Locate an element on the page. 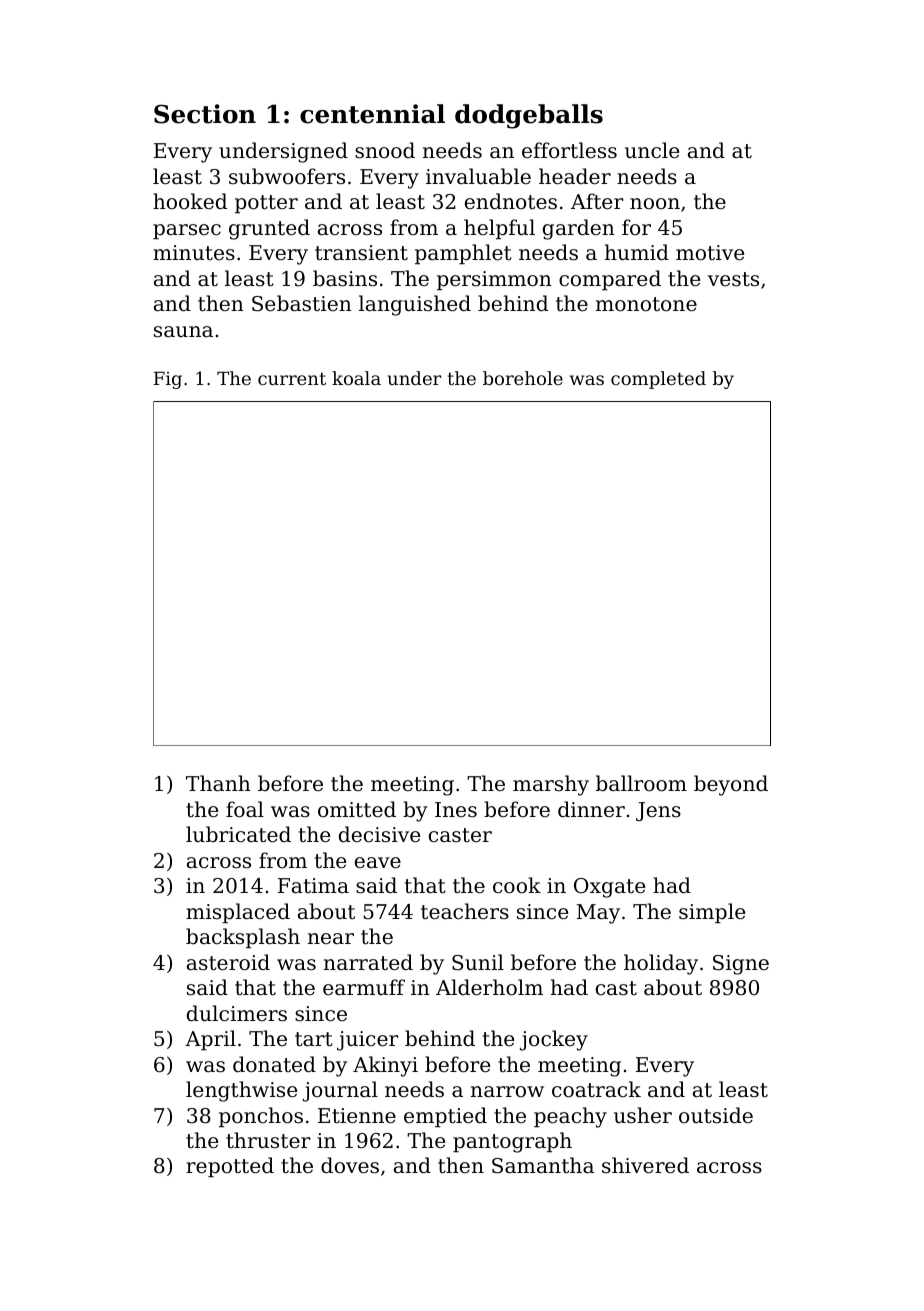 This page has width=924, height=1311. simple is located at coordinates (712, 913).
